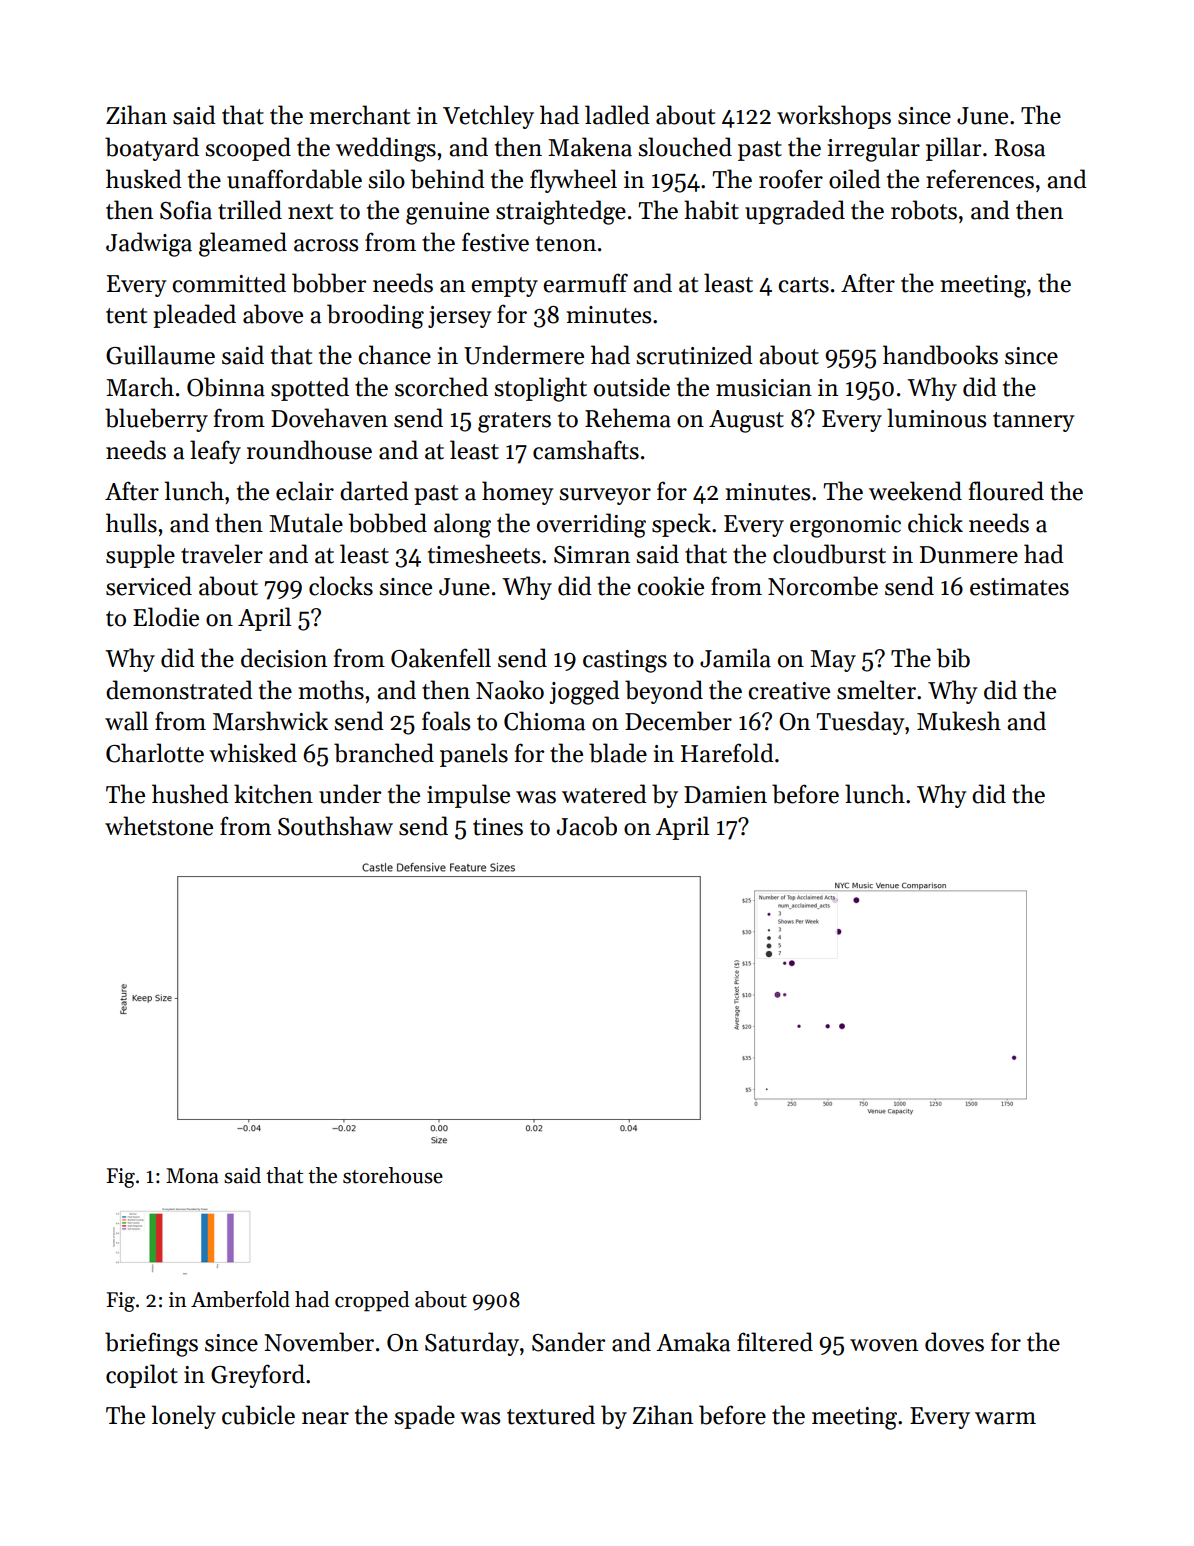 This page has width=1194, height=1546. Describe the element at coordinates (876, 690) in the page. I see `smelter` at that location.
